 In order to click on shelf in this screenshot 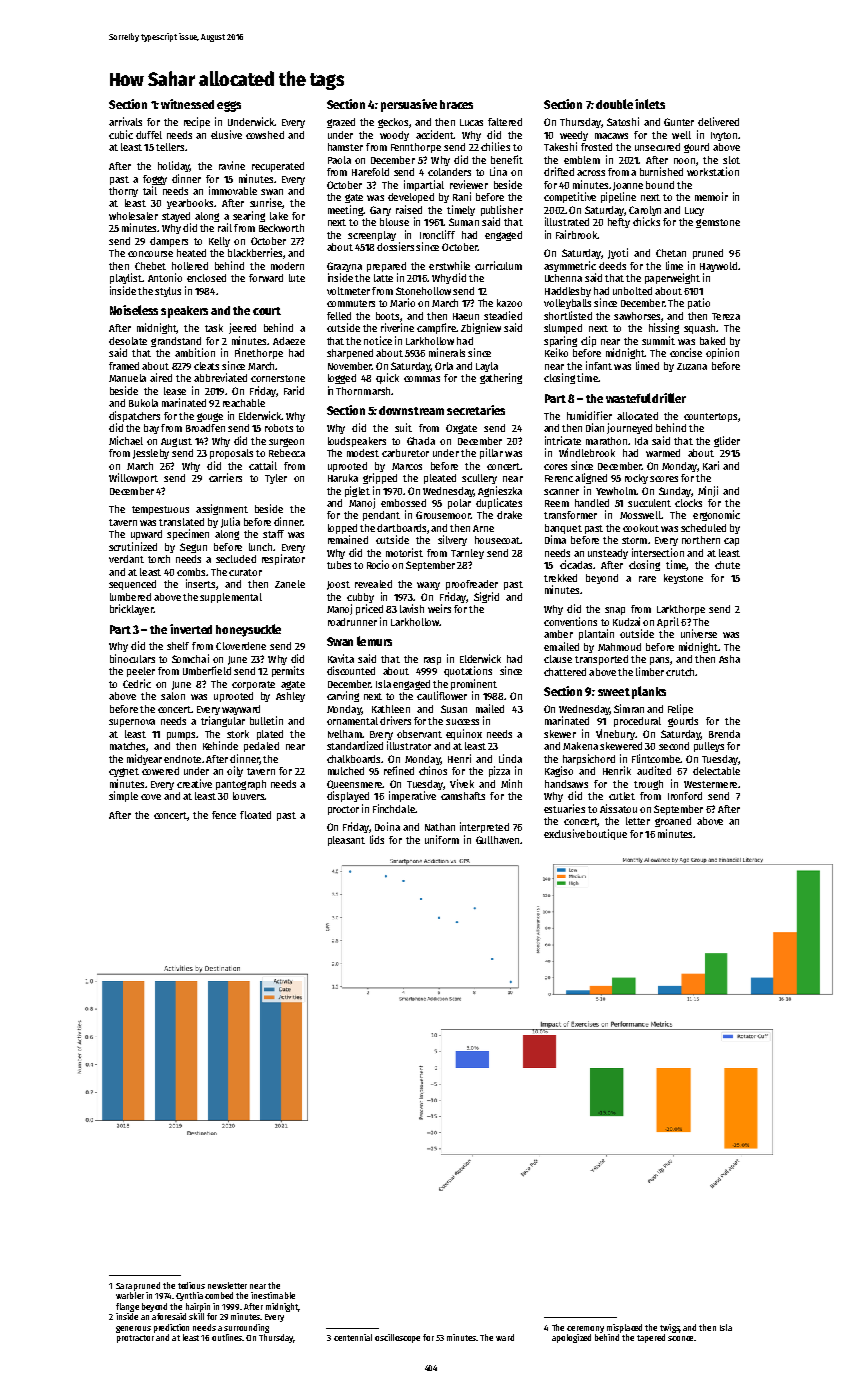, I will do `click(178, 646)`.
